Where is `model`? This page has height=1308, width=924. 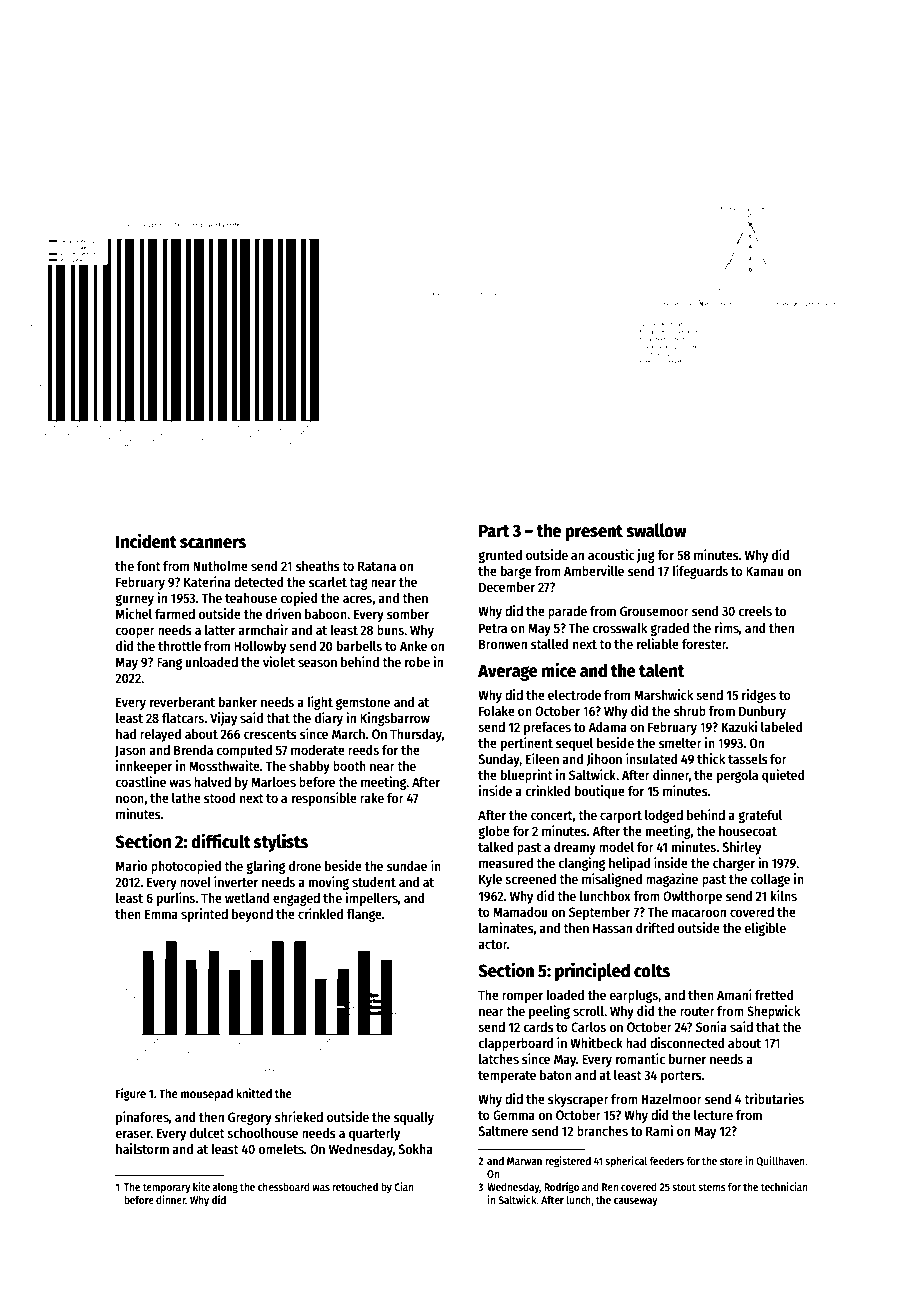 model is located at coordinates (616, 847).
